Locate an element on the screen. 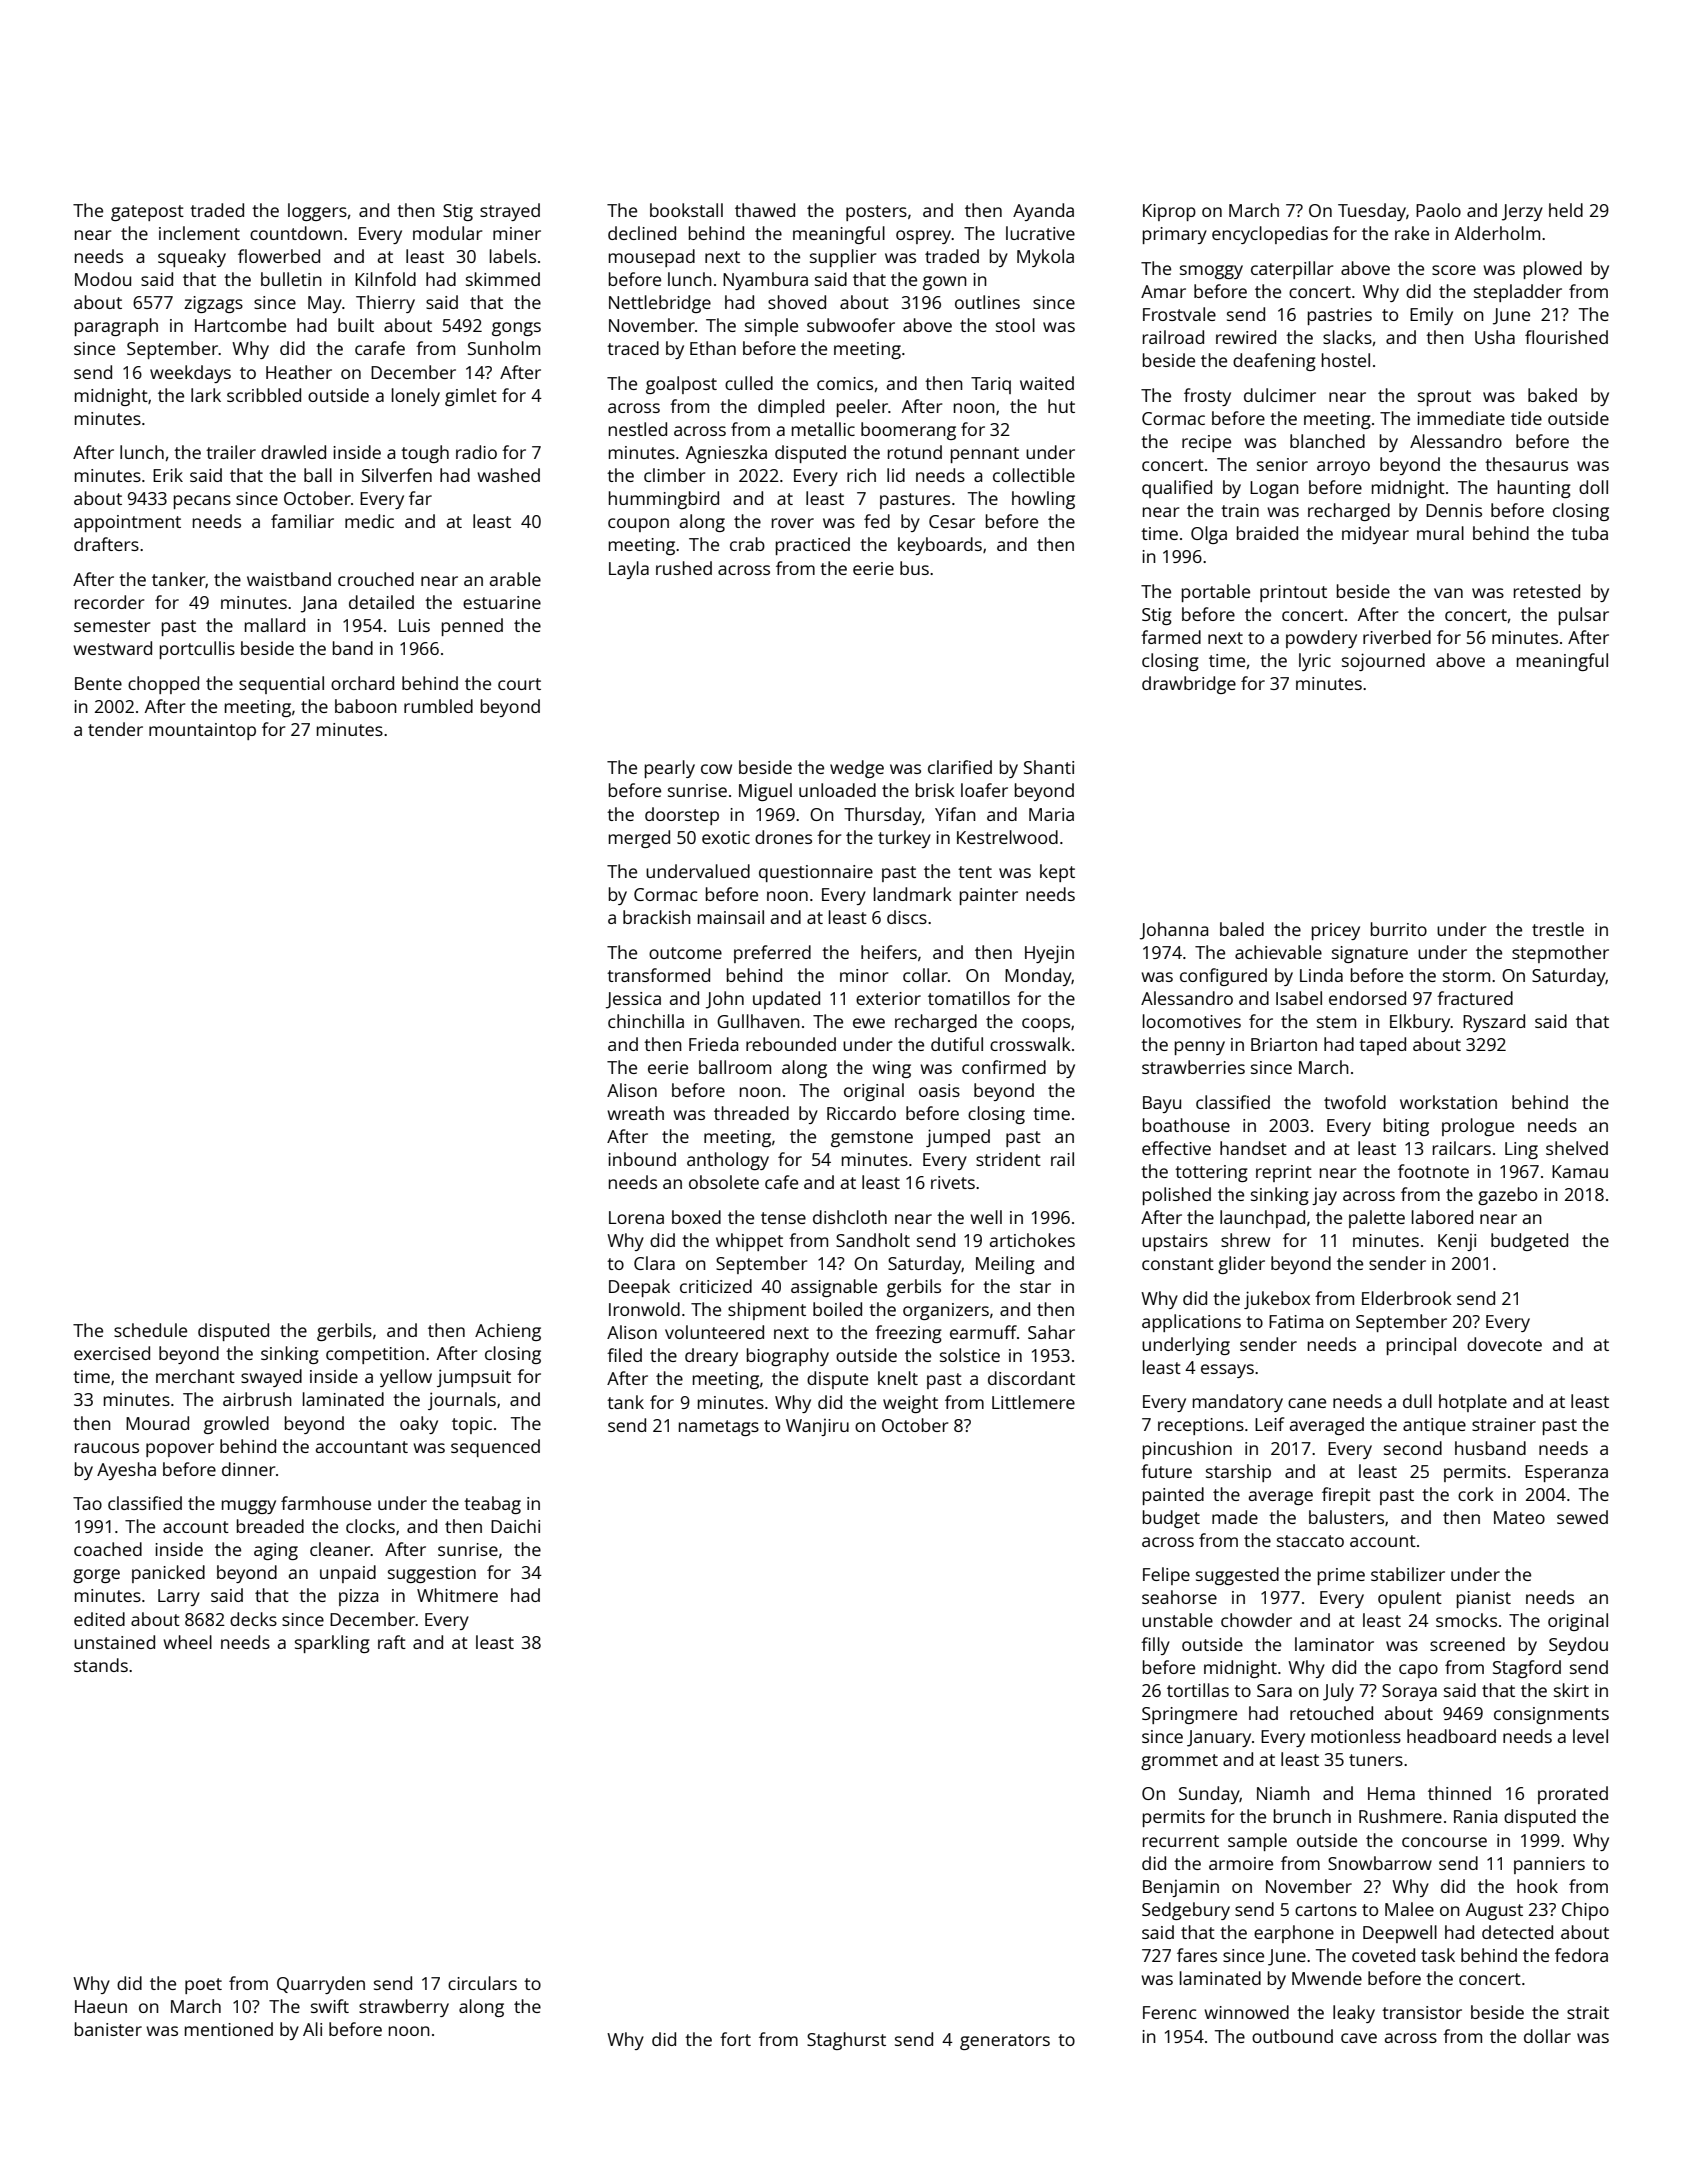 This screenshot has width=1683, height=2178. Jessica is located at coordinates (633, 1000).
